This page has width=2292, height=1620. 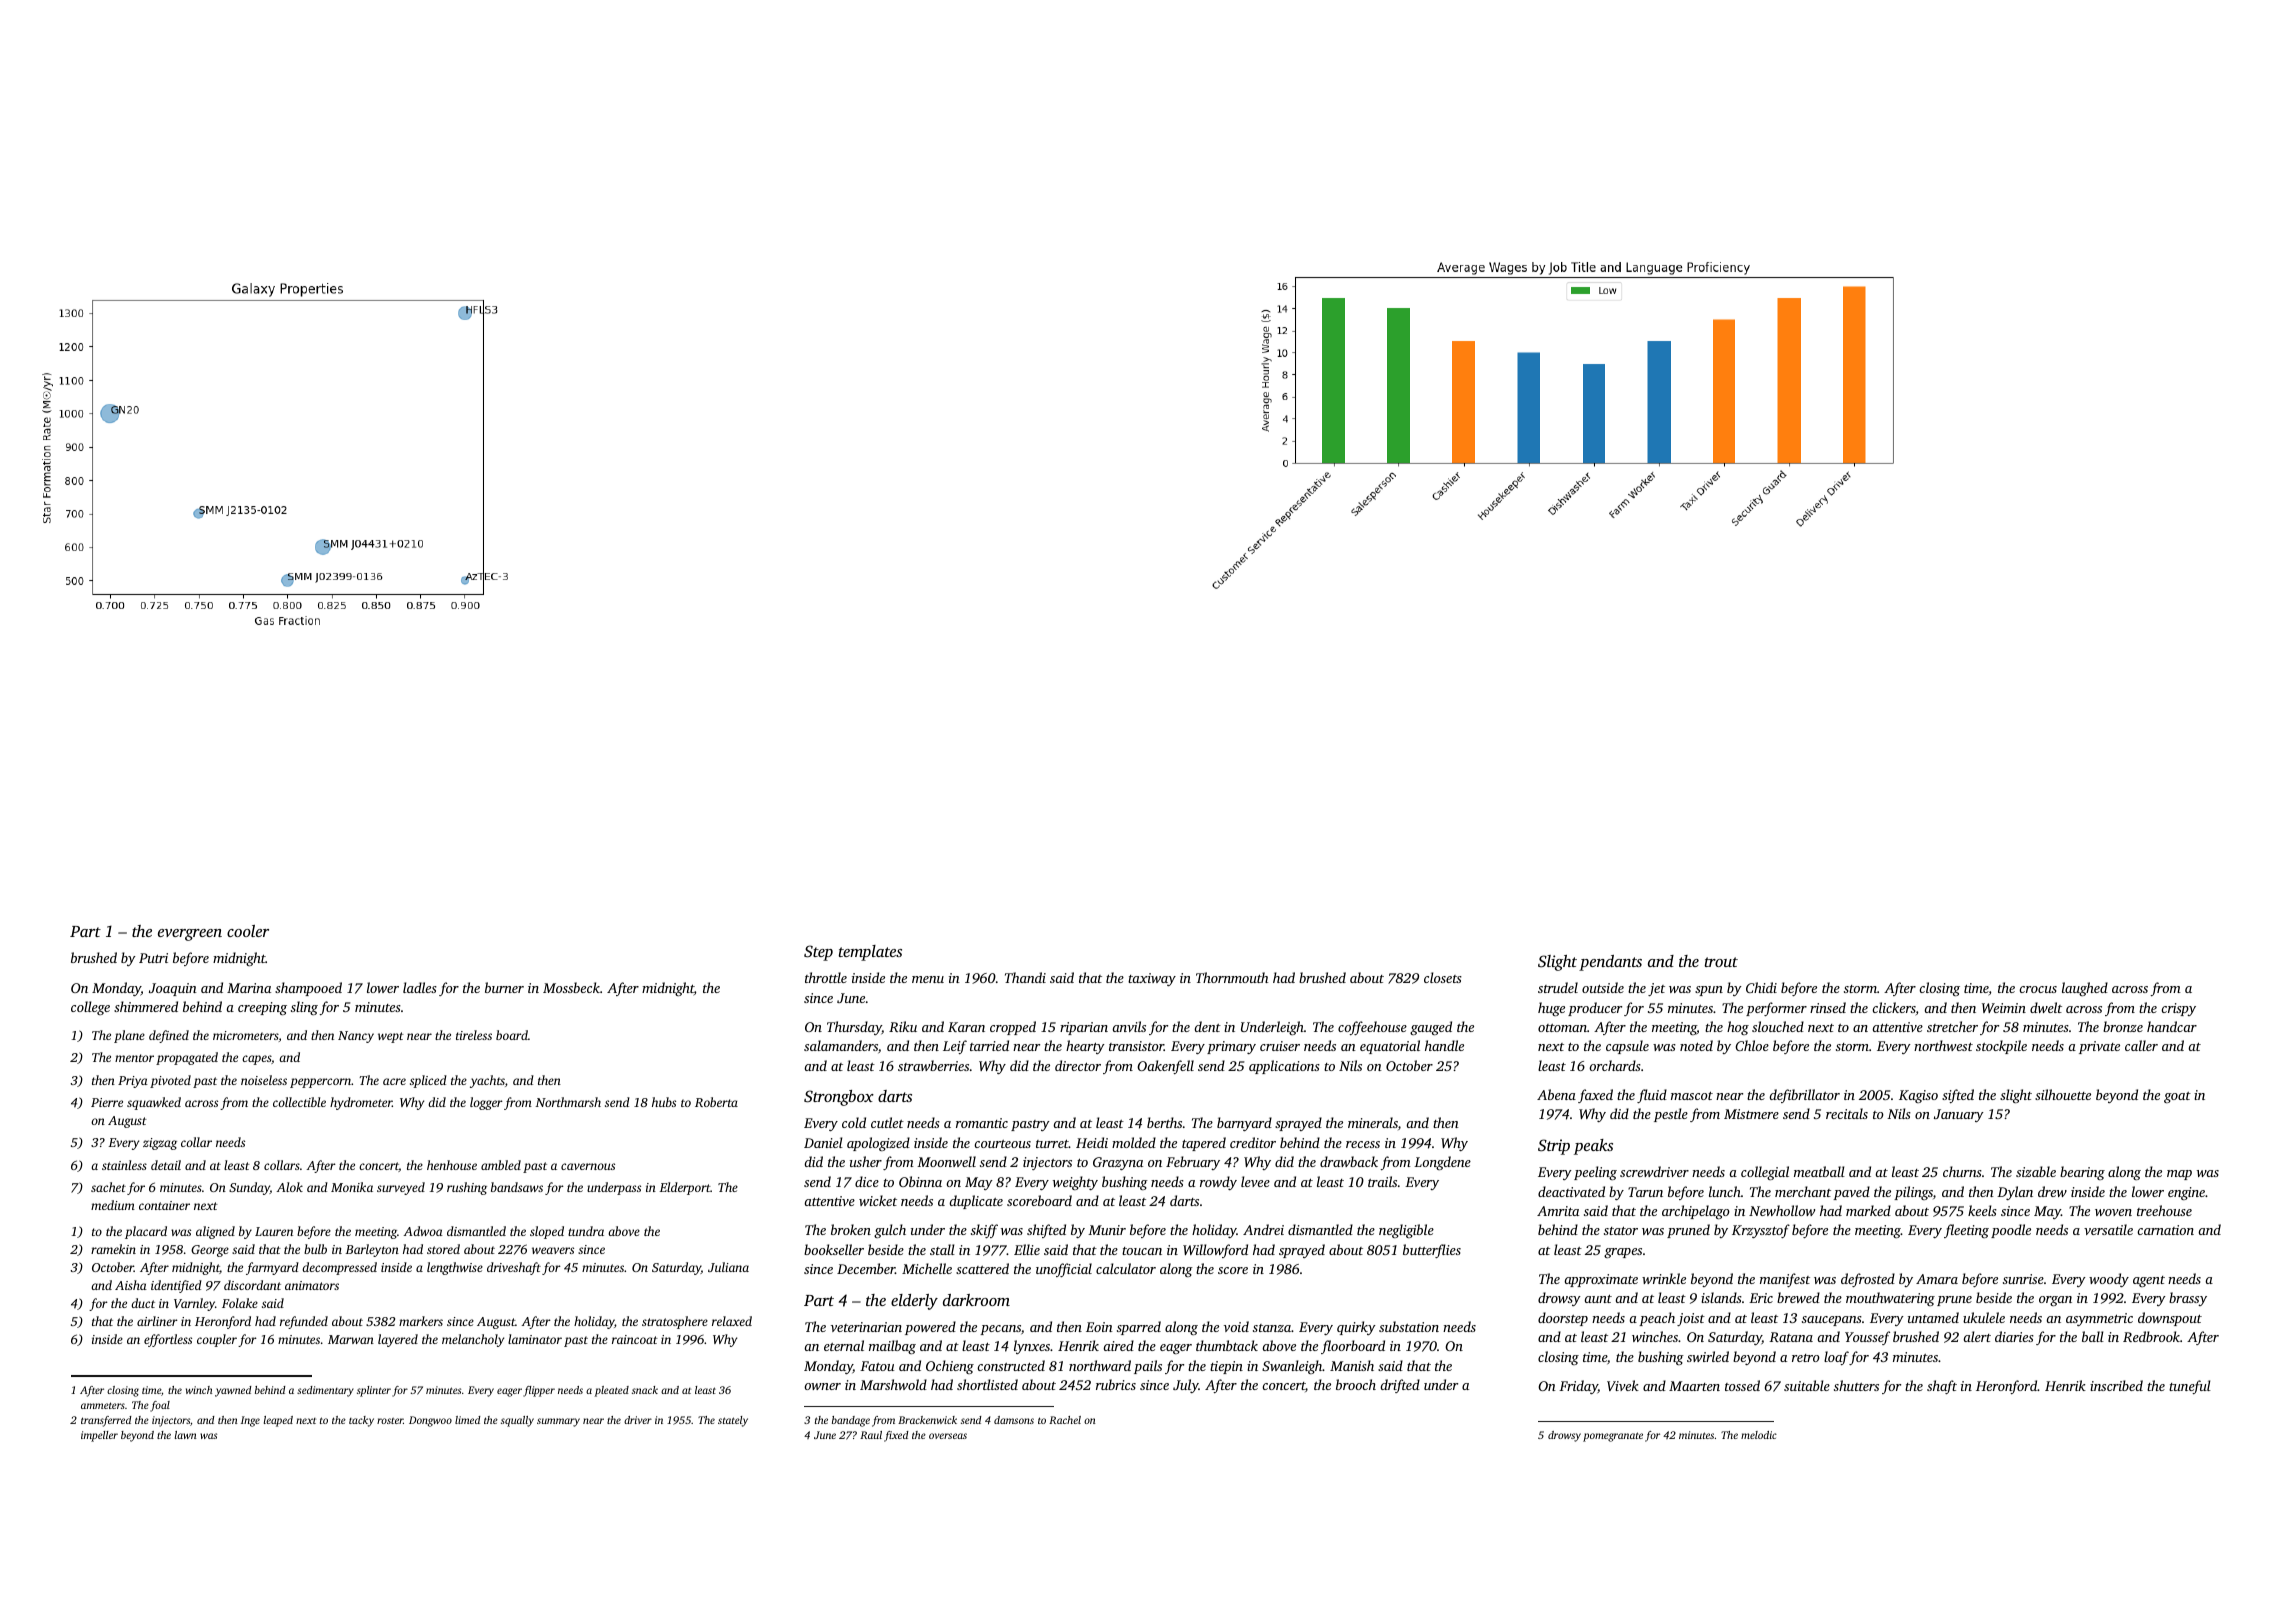 I want to click on recitals, so click(x=1847, y=1113).
